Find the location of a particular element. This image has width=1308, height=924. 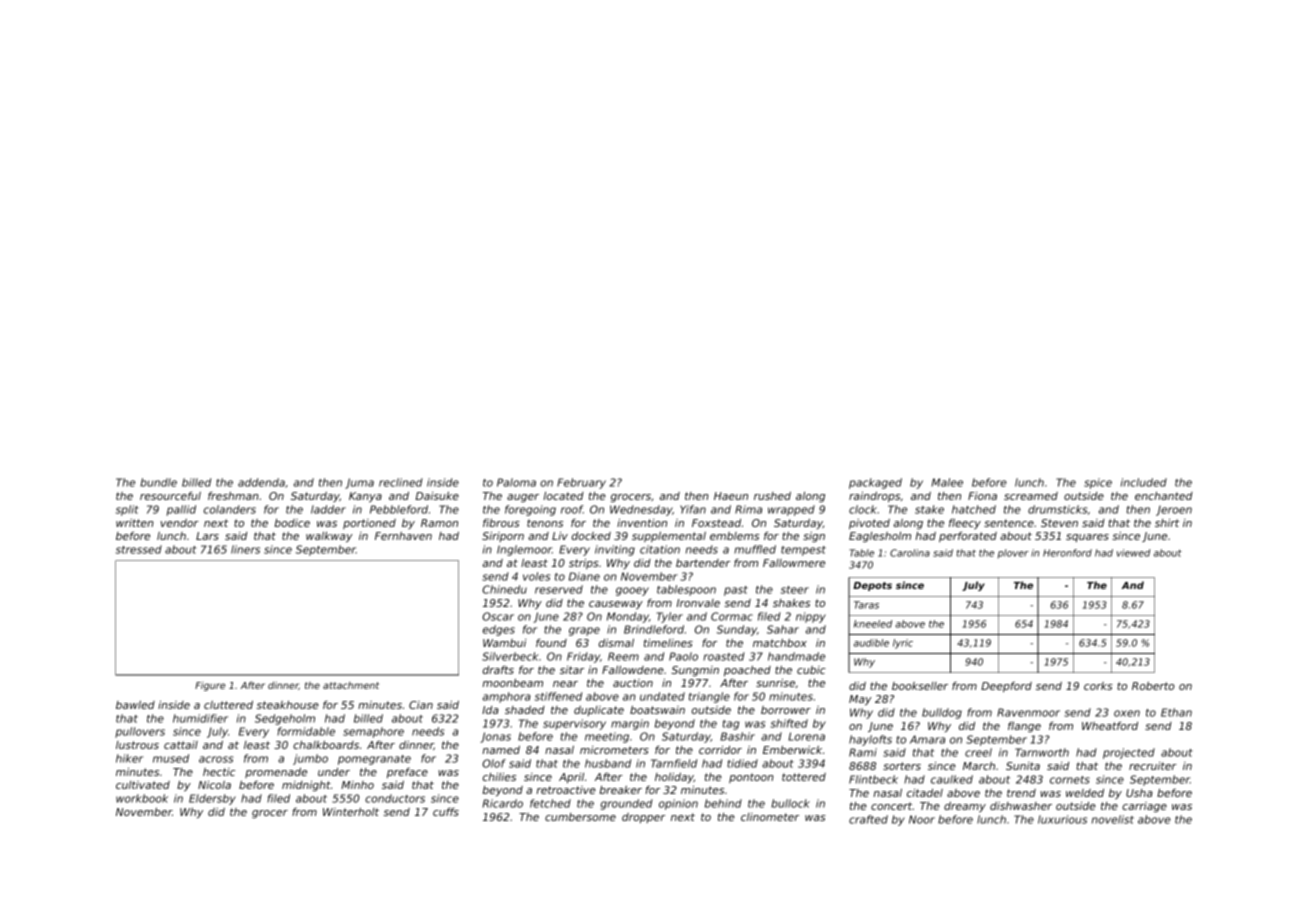

Ethan is located at coordinates (1176, 712).
